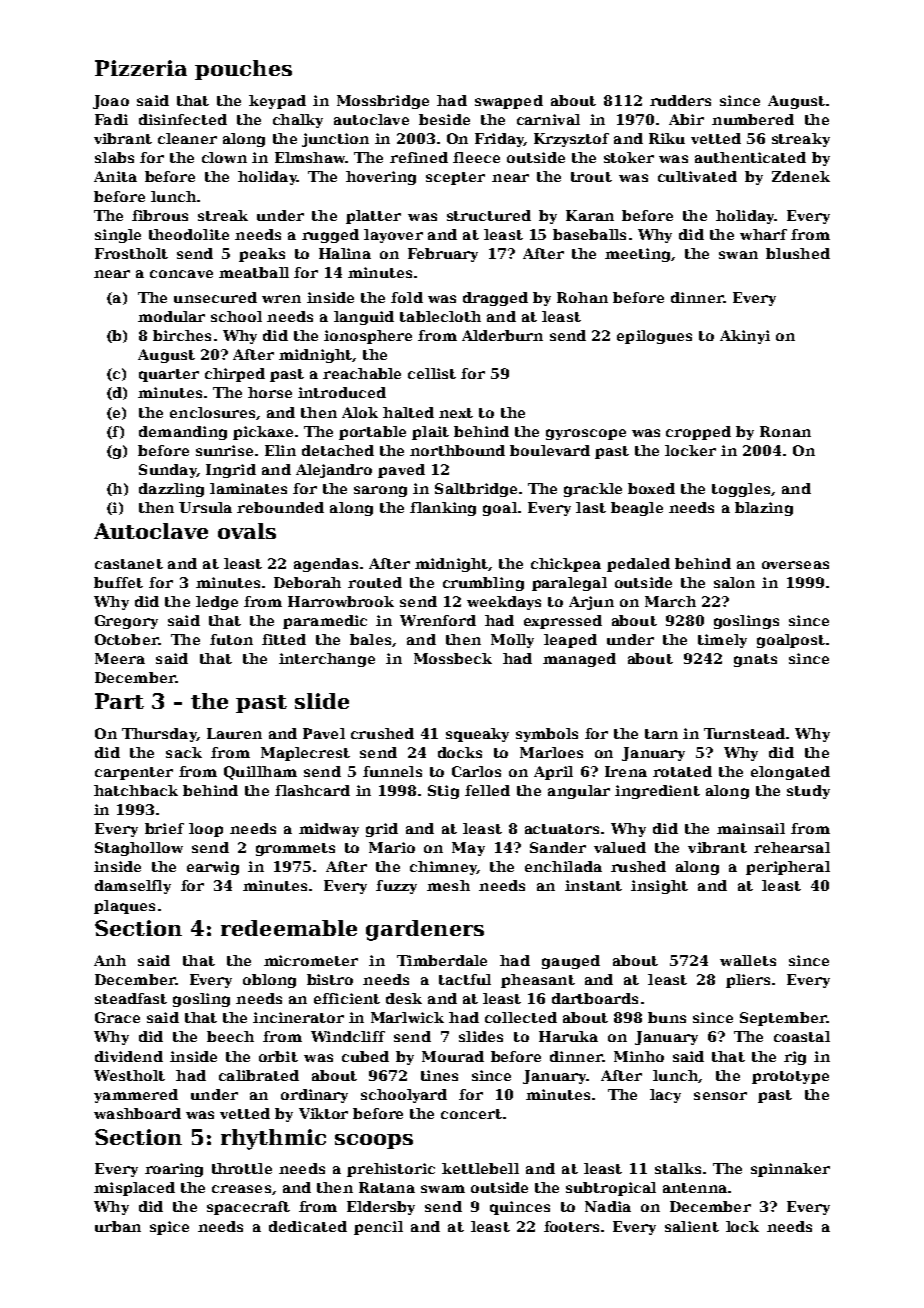  I want to click on Zdenek, so click(801, 176).
